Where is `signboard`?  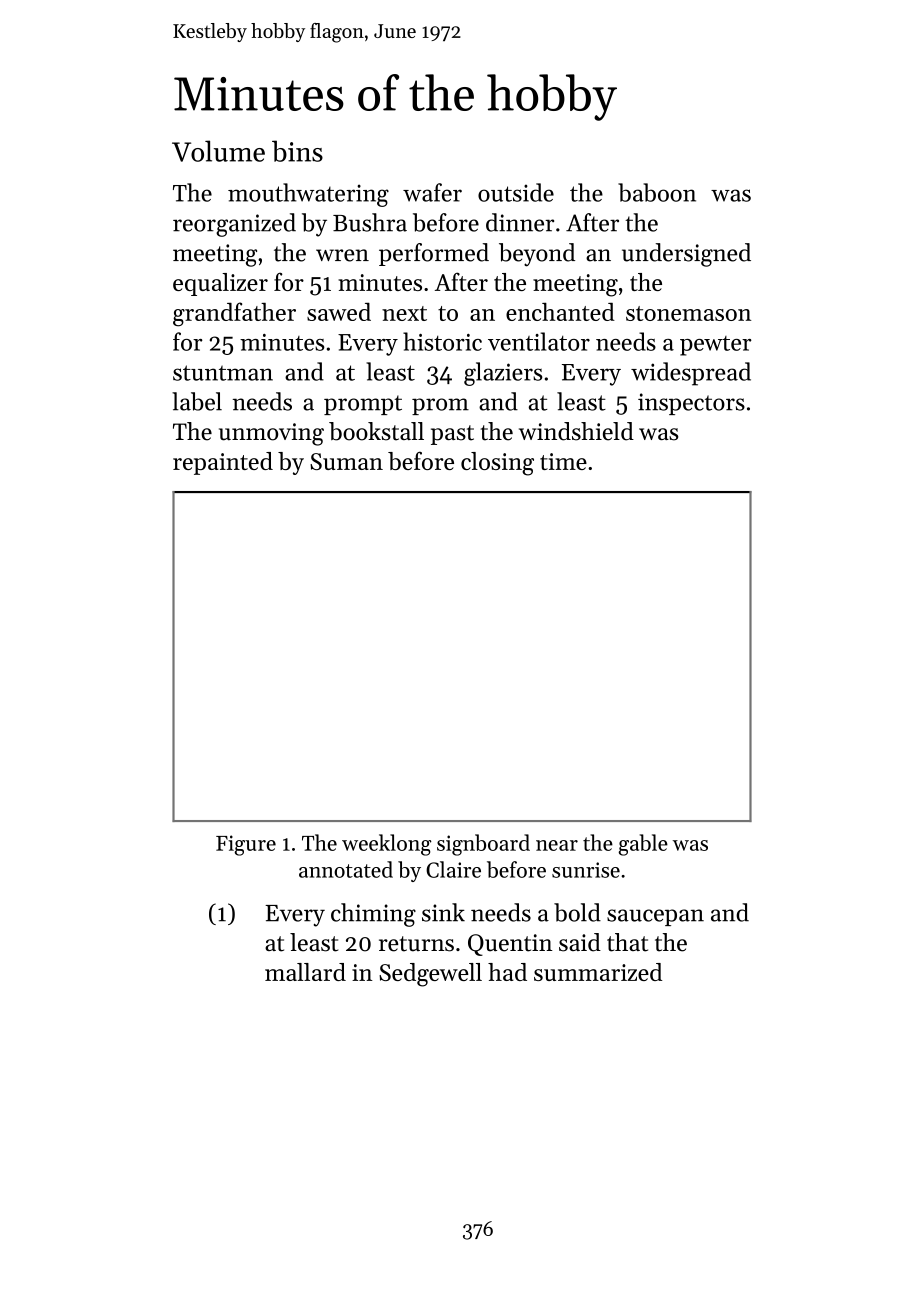 signboard is located at coordinates (483, 845).
